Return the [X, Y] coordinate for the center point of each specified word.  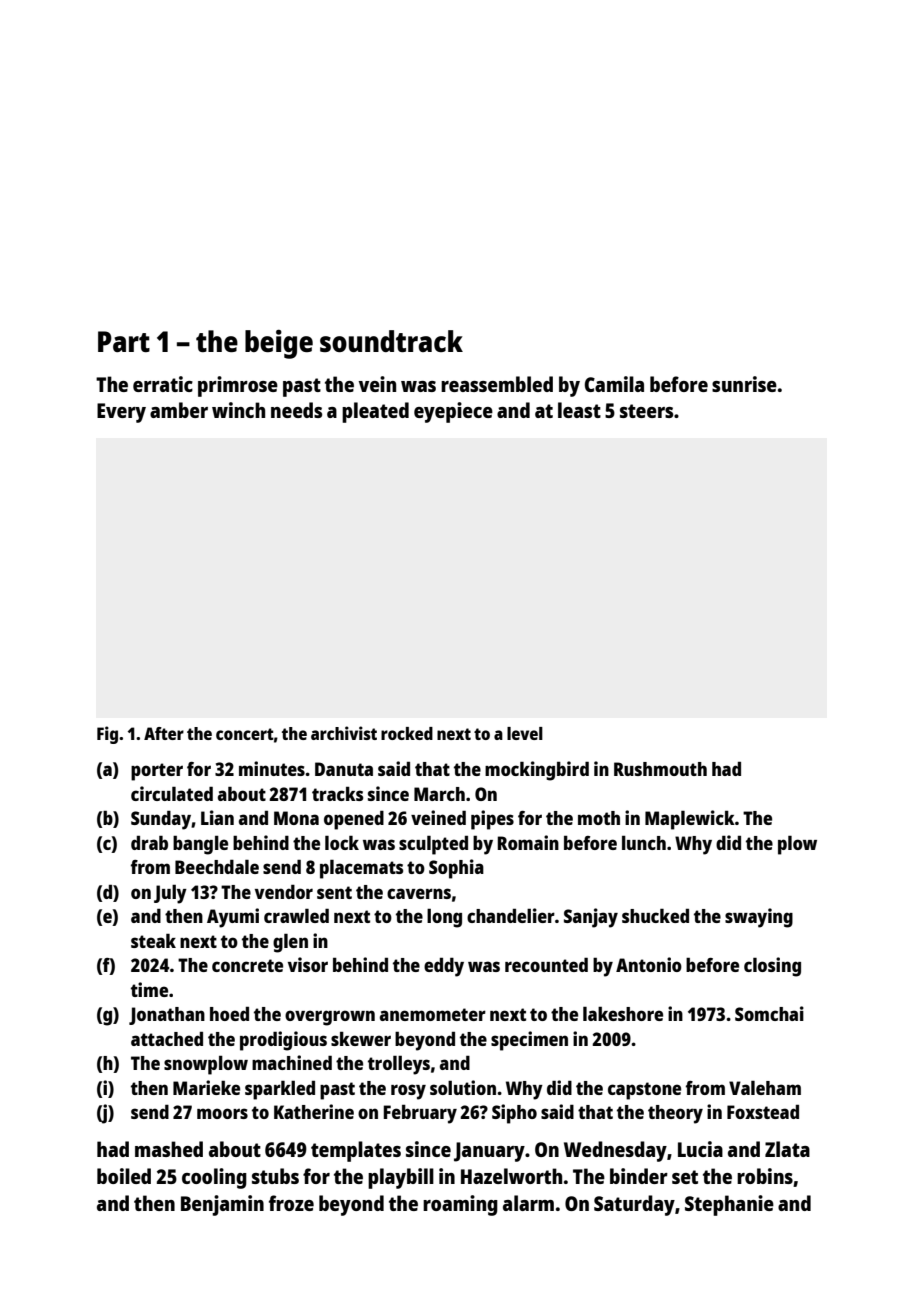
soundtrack [391, 341]
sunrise [744, 384]
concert [245, 734]
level [525, 733]
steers [646, 411]
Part [124, 341]
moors [222, 1113]
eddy [444, 967]
